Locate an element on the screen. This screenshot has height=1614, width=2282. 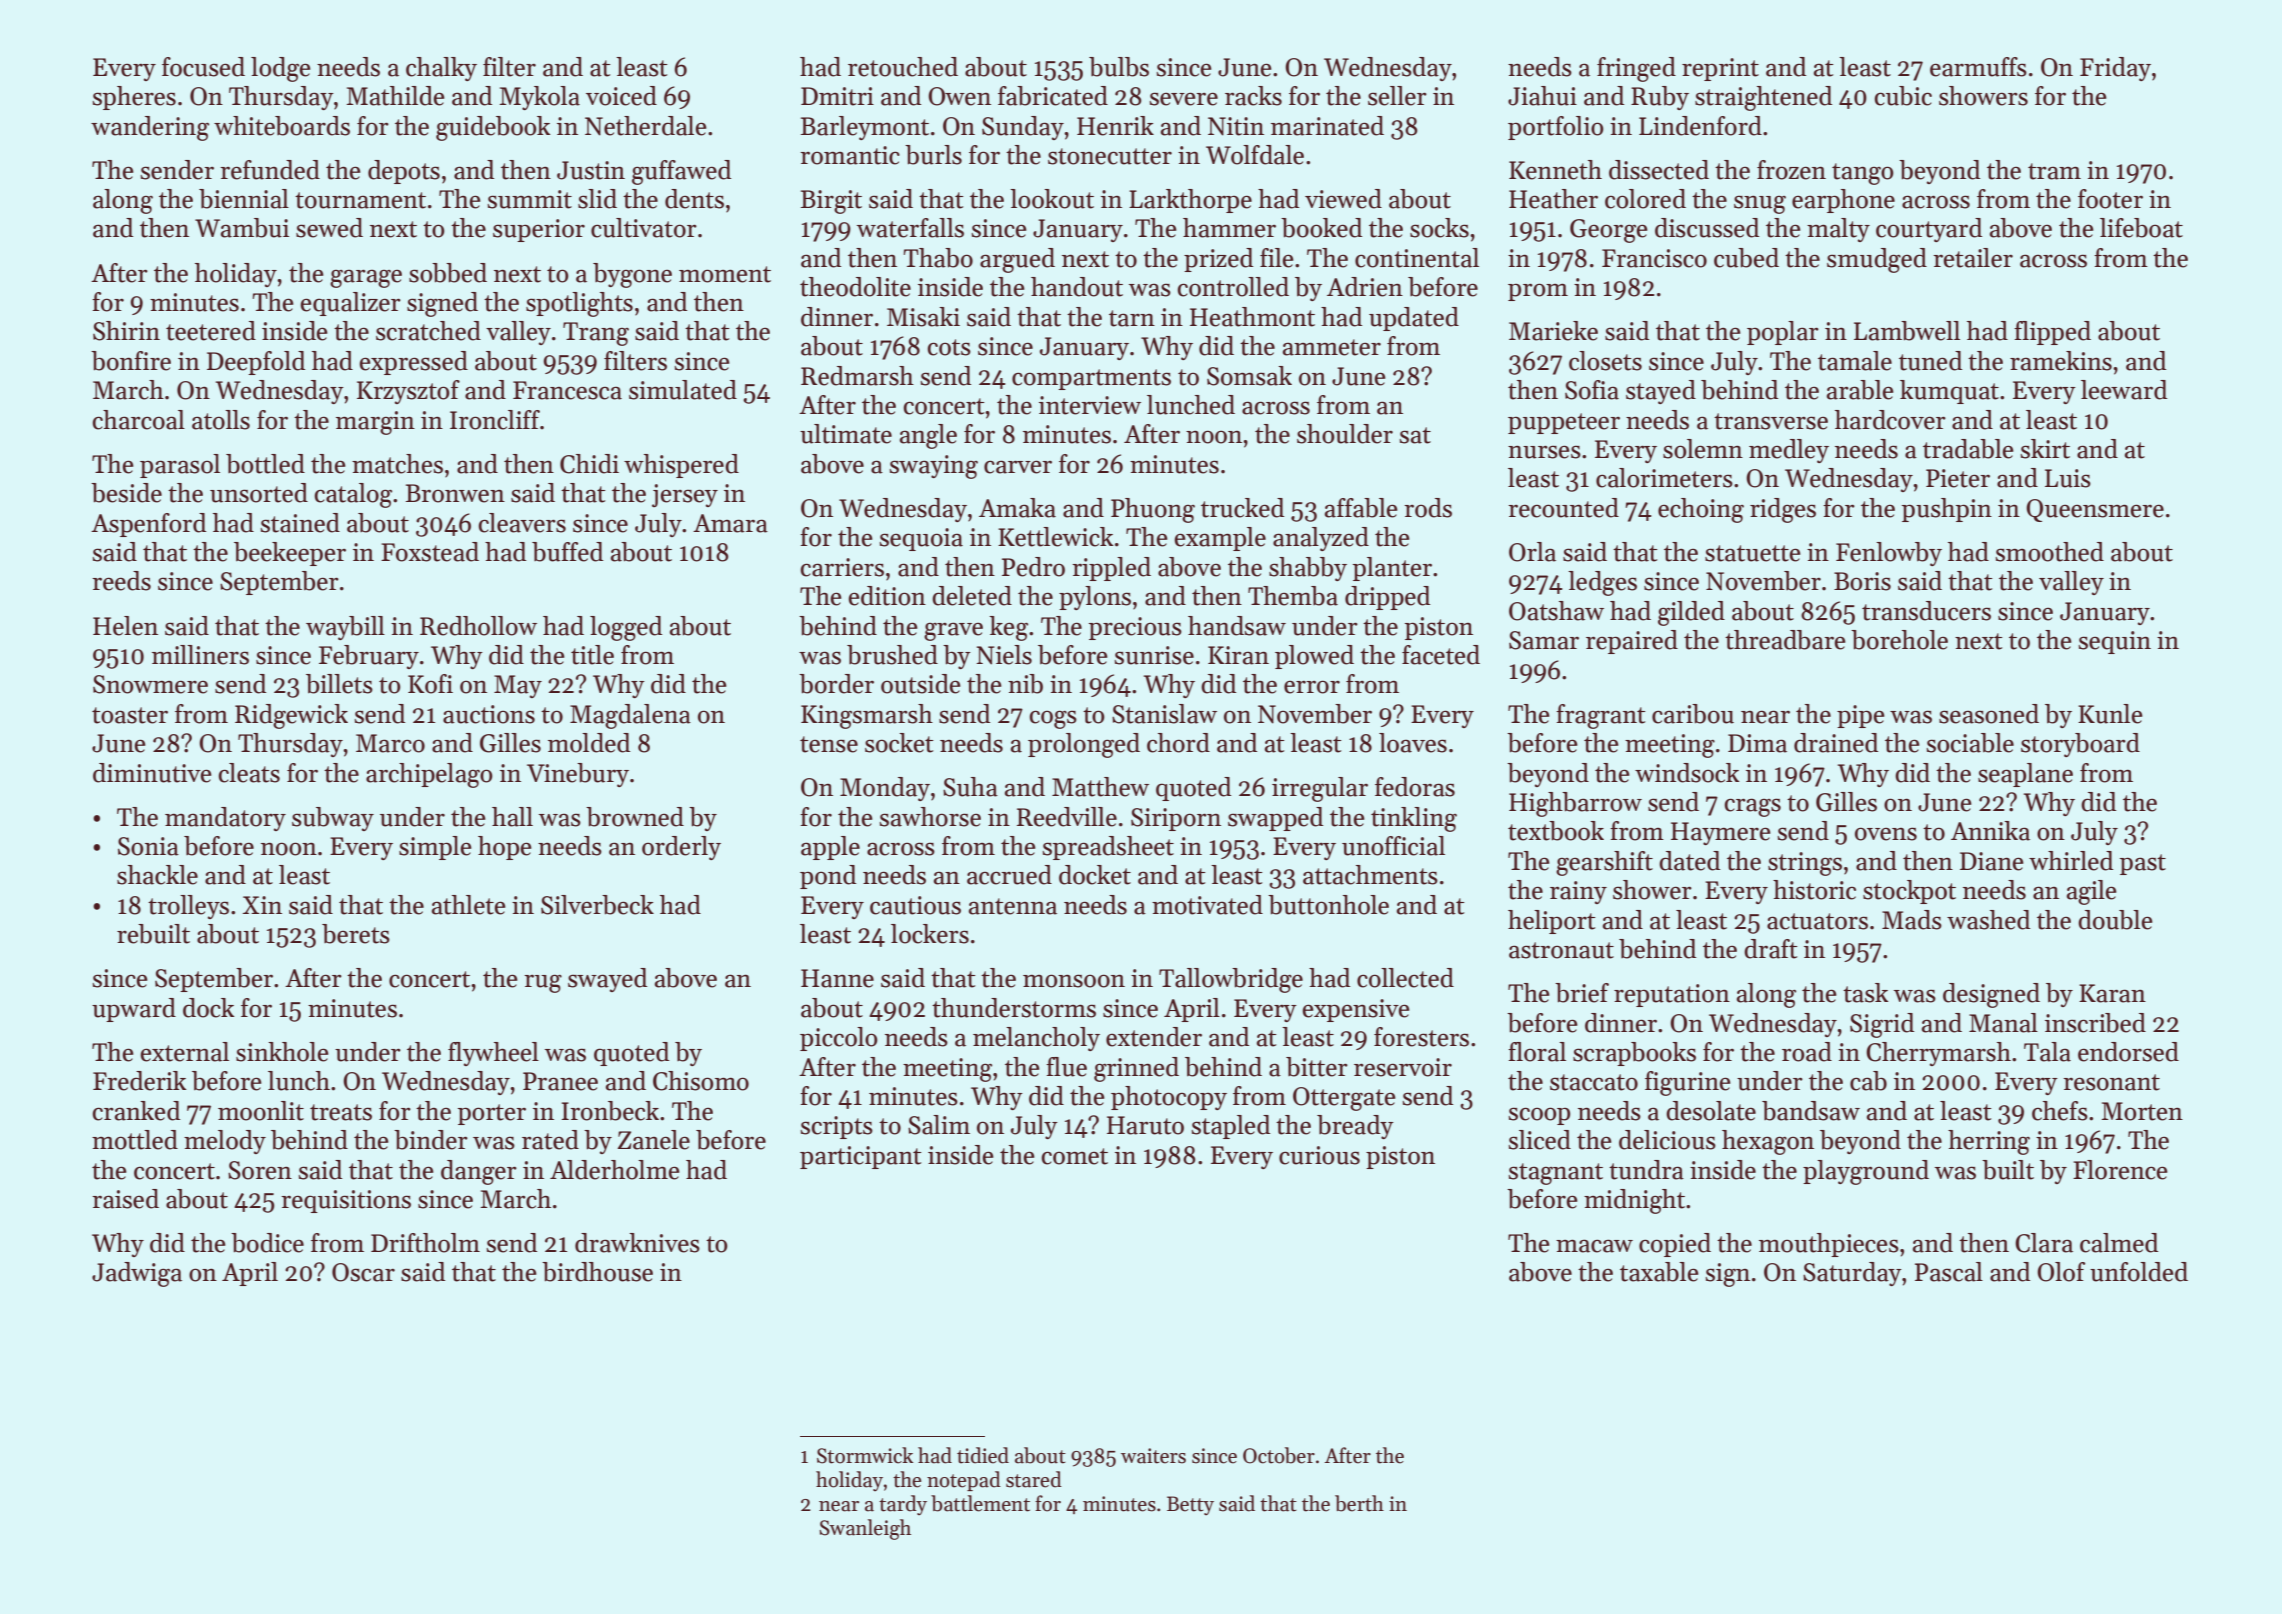
affable is located at coordinates (1361, 508).
